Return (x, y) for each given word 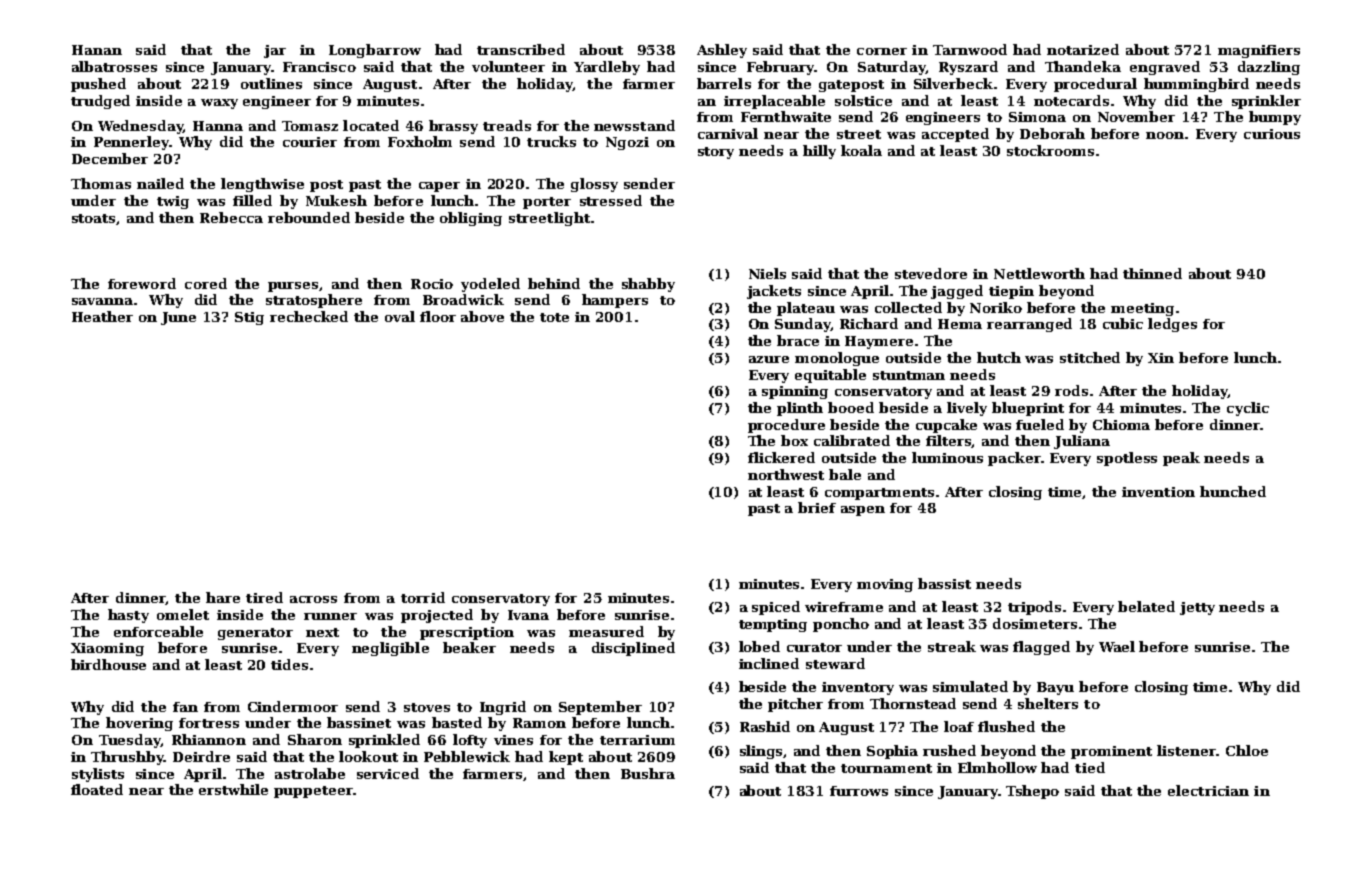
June (178, 318)
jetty (1197, 608)
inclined (769, 663)
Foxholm (420, 141)
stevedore (931, 273)
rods (1071, 390)
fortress (209, 723)
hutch (999, 357)
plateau (806, 309)
